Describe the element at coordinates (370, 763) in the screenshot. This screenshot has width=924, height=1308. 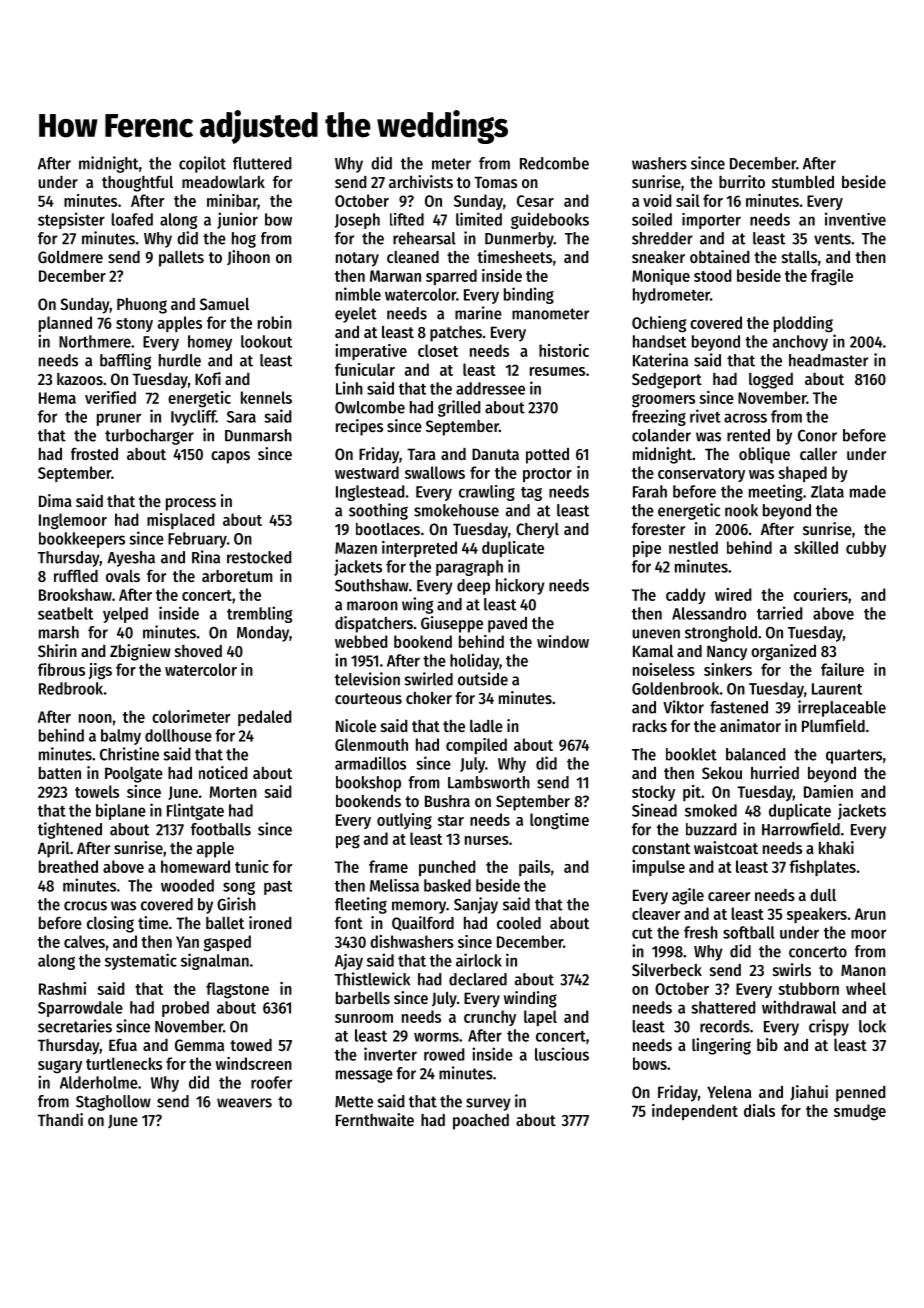
I see `armadillos` at that location.
